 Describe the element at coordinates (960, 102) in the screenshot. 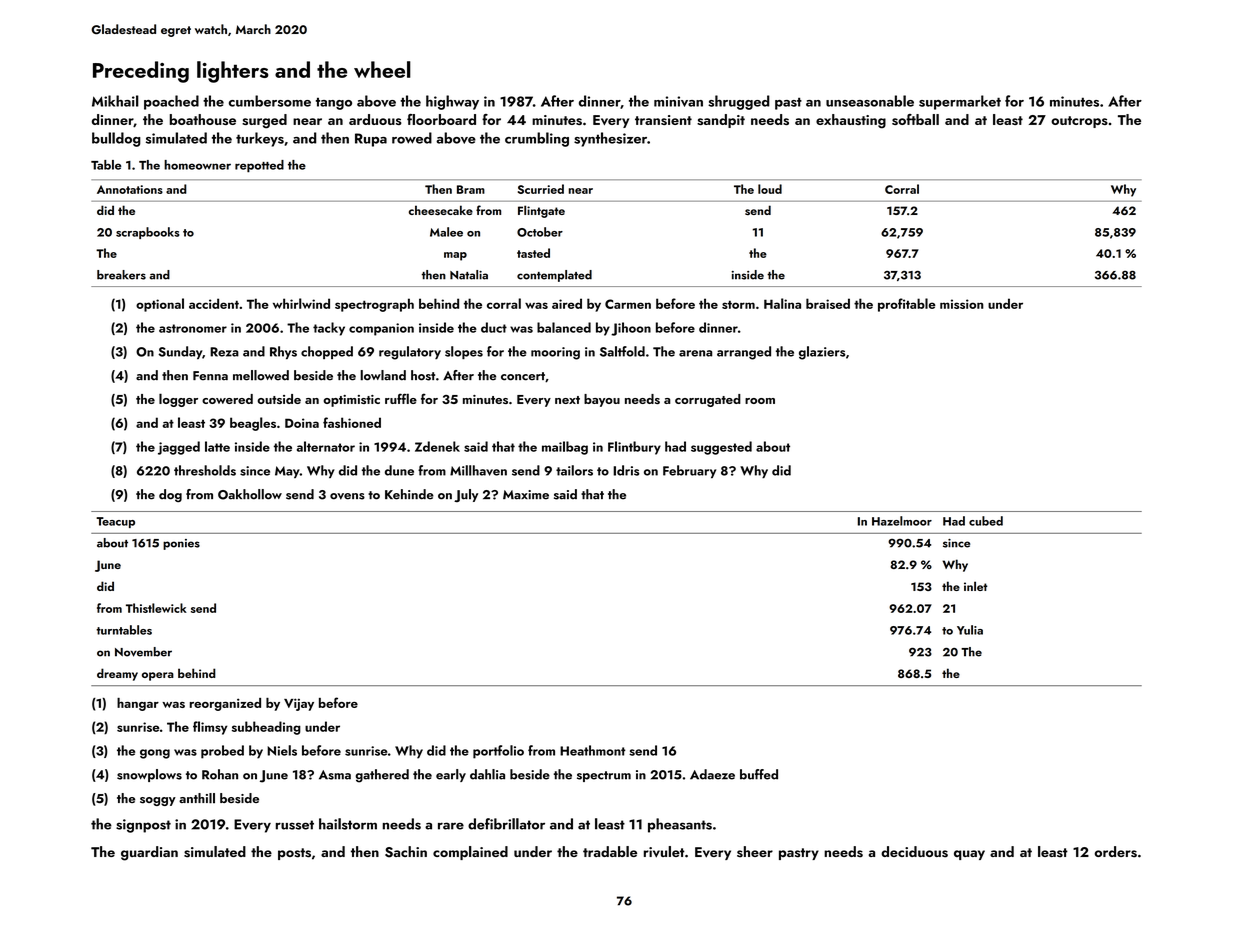

I see `supermarket` at that location.
